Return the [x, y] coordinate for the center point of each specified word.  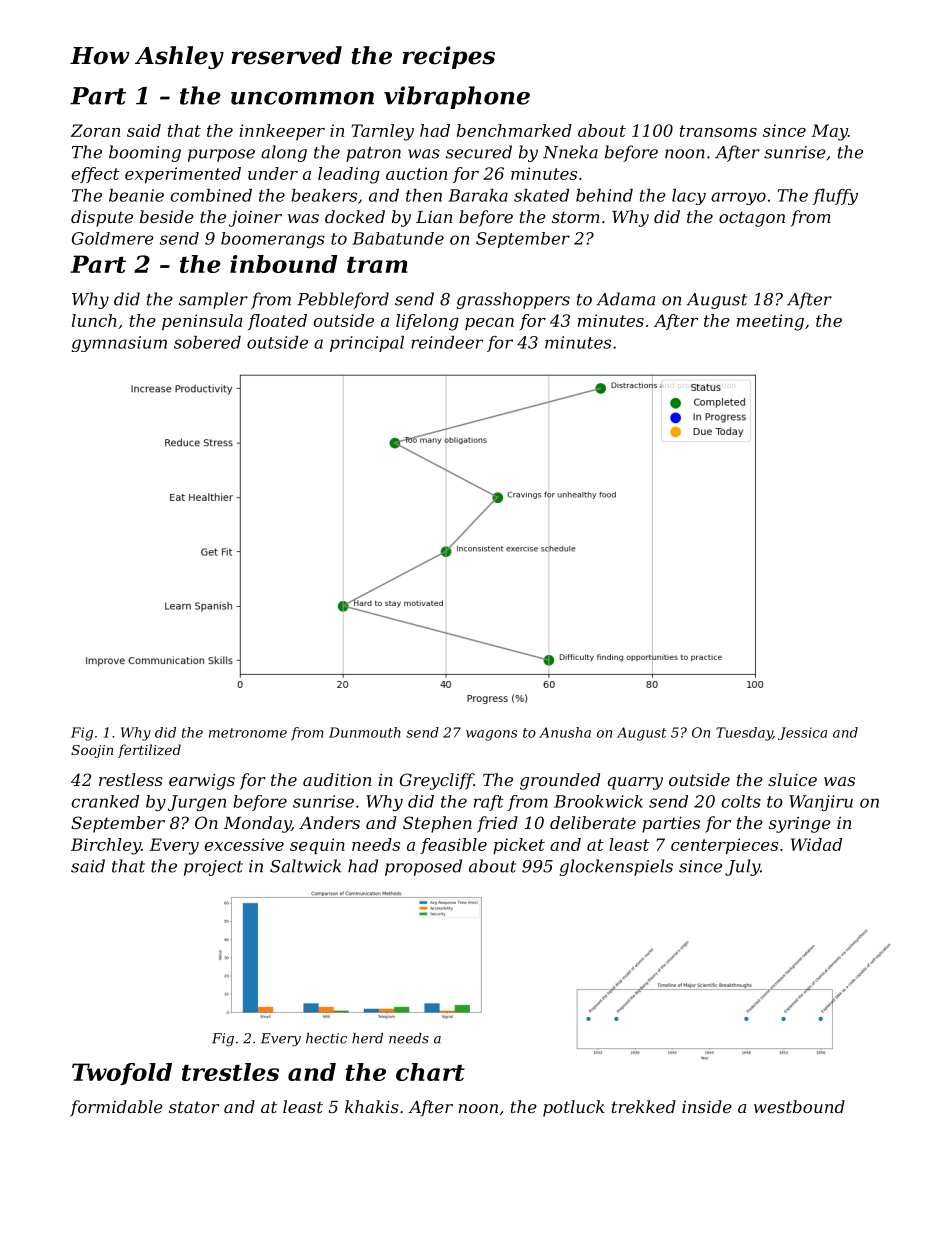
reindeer [447, 342]
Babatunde [398, 238]
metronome [248, 733]
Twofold [122, 1074]
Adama [625, 299]
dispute [102, 218]
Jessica [802, 733]
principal [367, 344]
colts [741, 801]
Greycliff [437, 781]
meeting [770, 322]
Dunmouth [365, 732]
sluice [792, 779]
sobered [207, 342]
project [213, 868]
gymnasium [119, 344]
